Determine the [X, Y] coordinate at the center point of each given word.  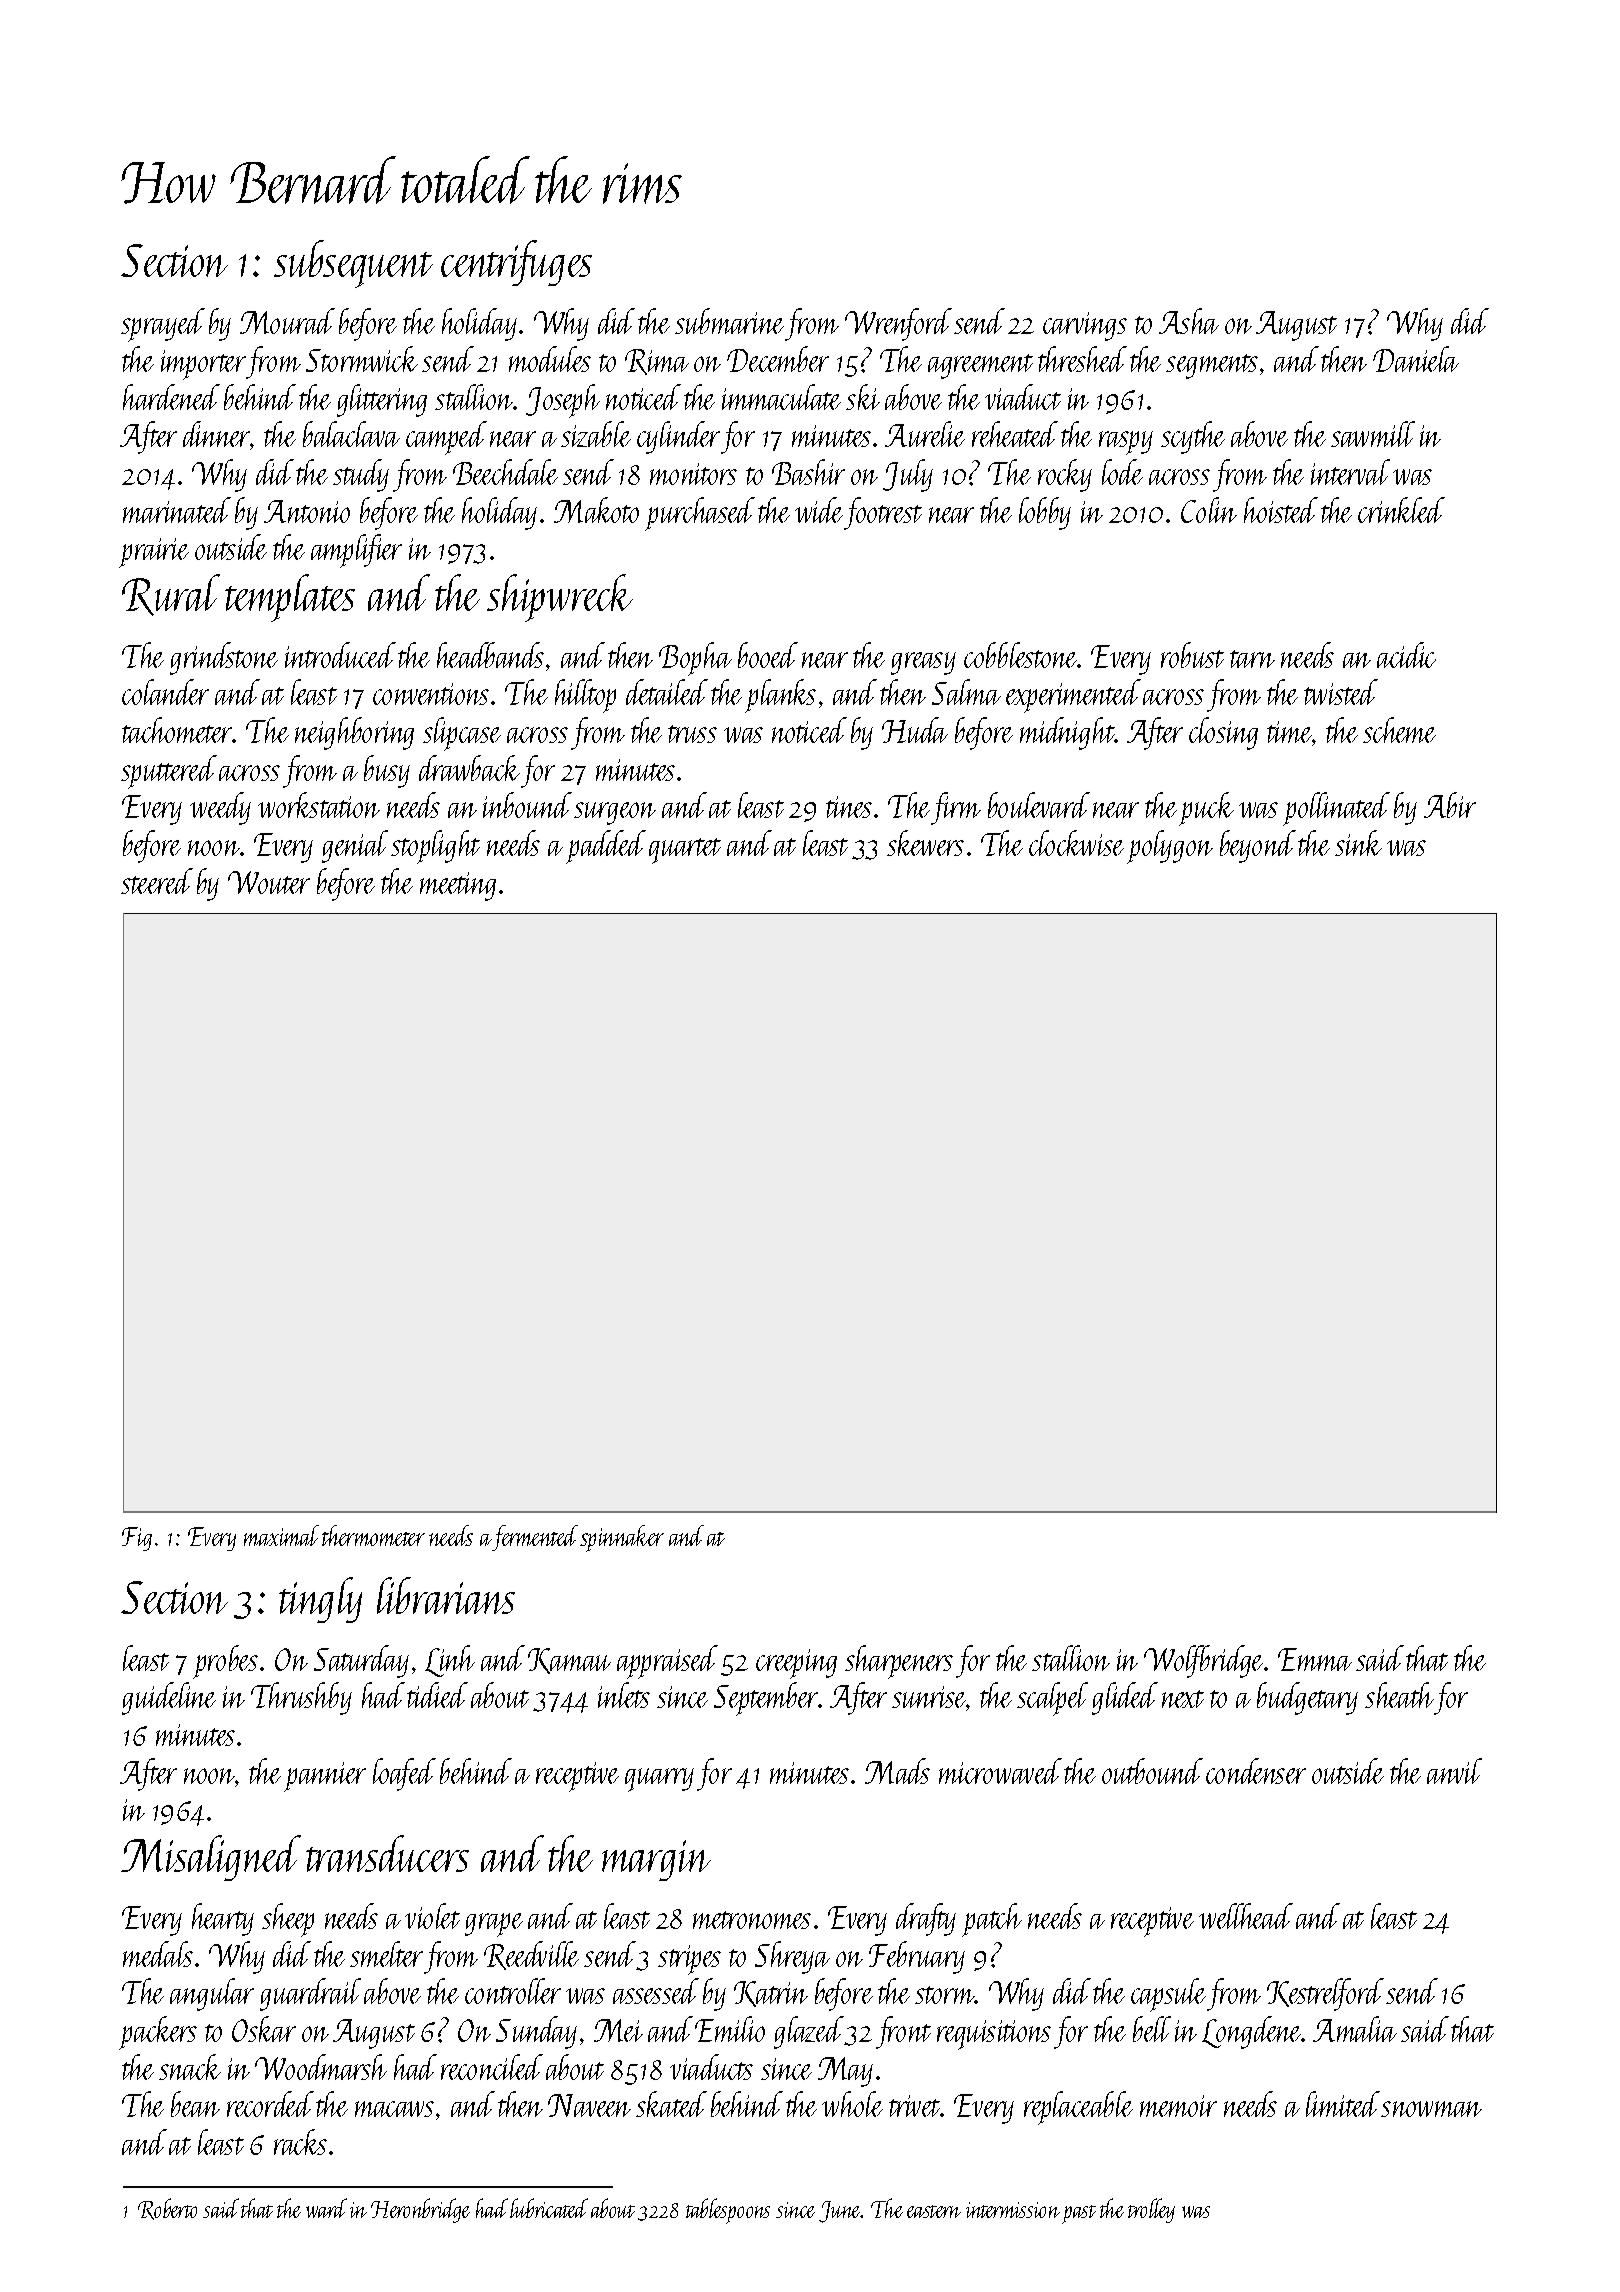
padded [606, 847]
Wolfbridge [1203, 1661]
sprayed [163, 325]
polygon [1170, 847]
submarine [729, 321]
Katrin [771, 1994]
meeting [458, 886]
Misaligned [211, 1858]
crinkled [1401, 510]
